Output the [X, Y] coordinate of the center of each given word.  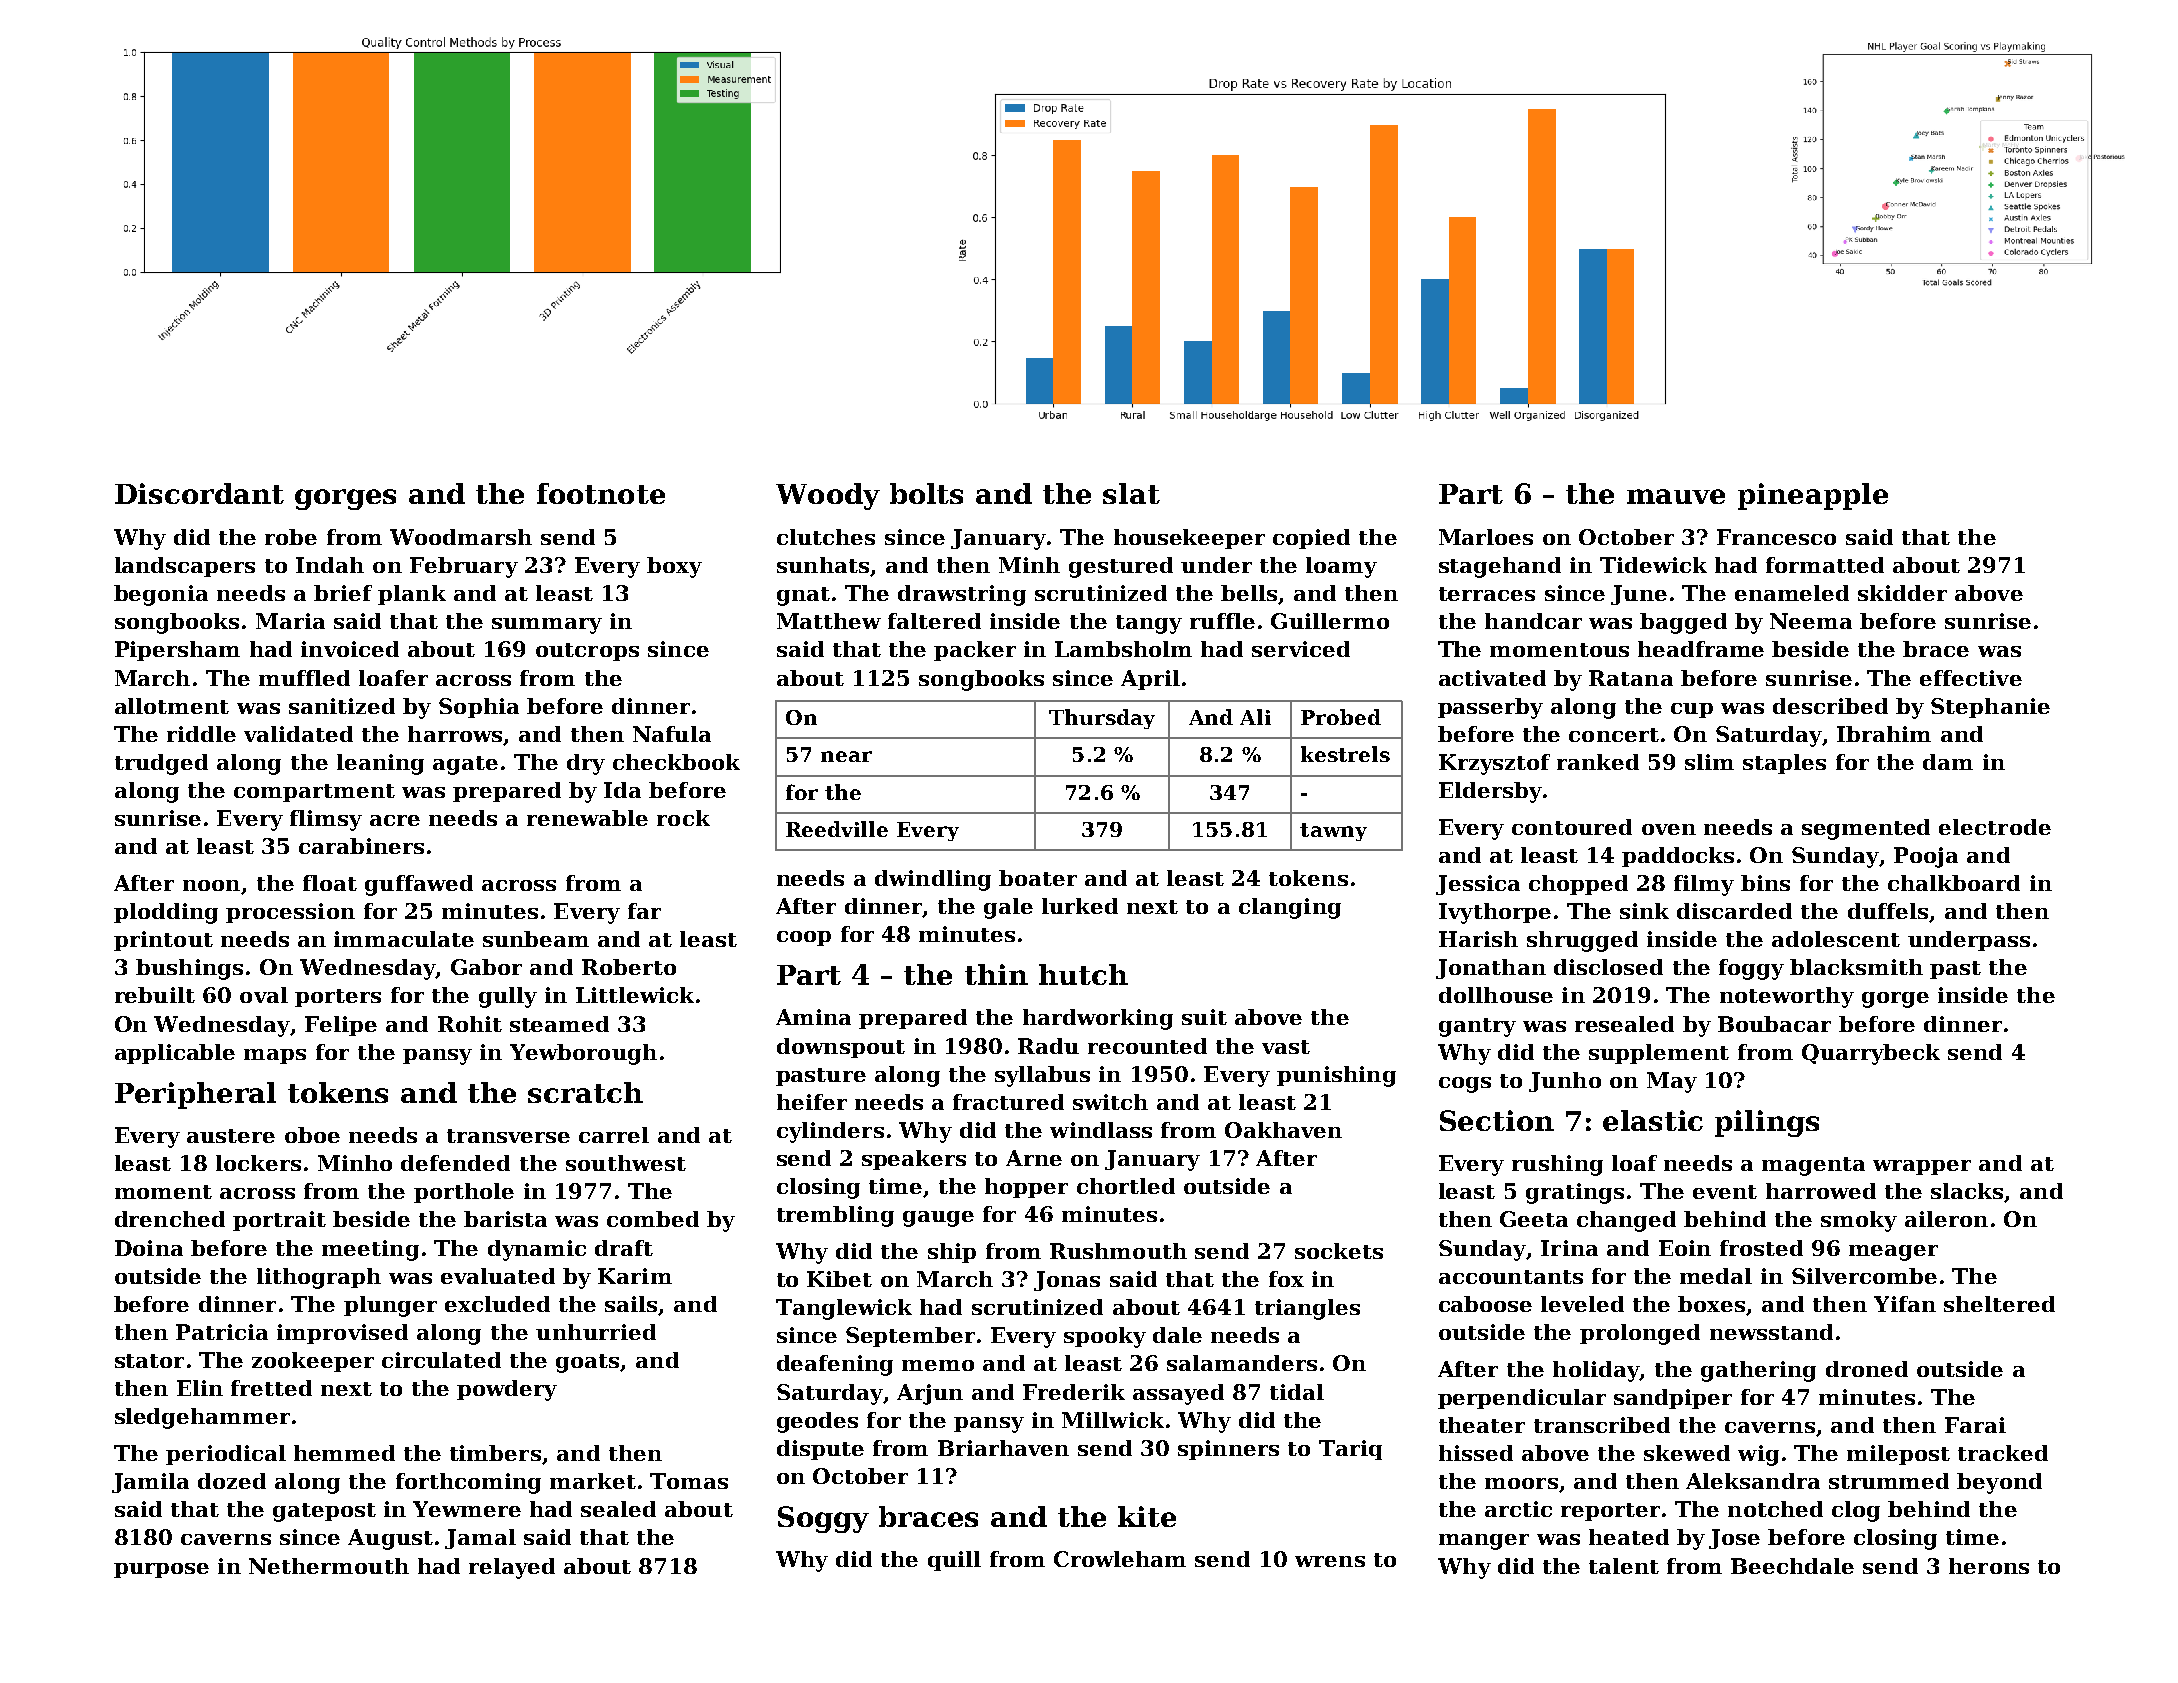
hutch [1083, 974]
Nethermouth [329, 1566]
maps [275, 1056]
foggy [1751, 969]
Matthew [829, 621]
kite [1147, 1516]
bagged [1683, 623]
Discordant [199, 493]
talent [1624, 1566]
